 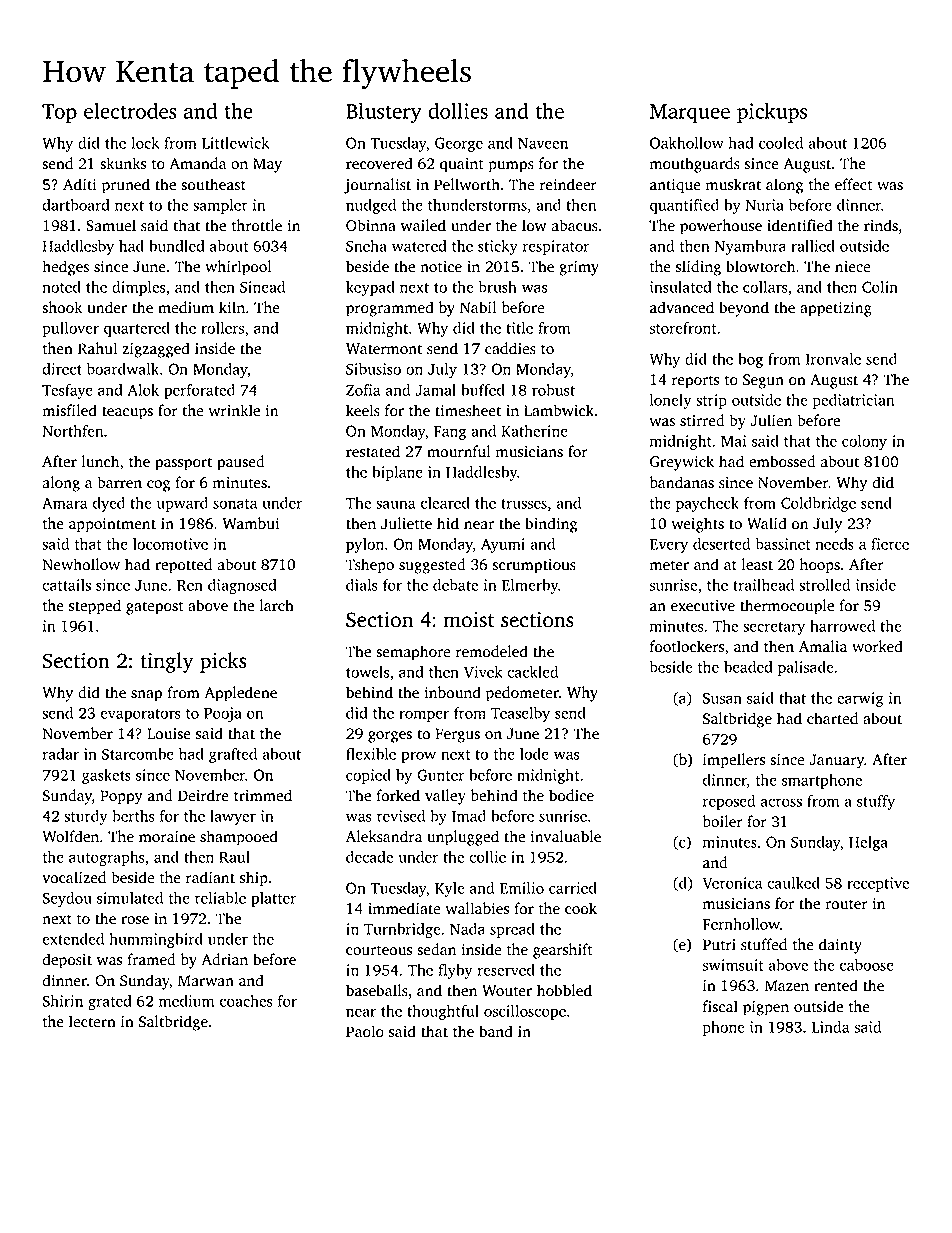 What do you see at coordinates (146, 696) in the image?
I see `snap` at bounding box center [146, 696].
